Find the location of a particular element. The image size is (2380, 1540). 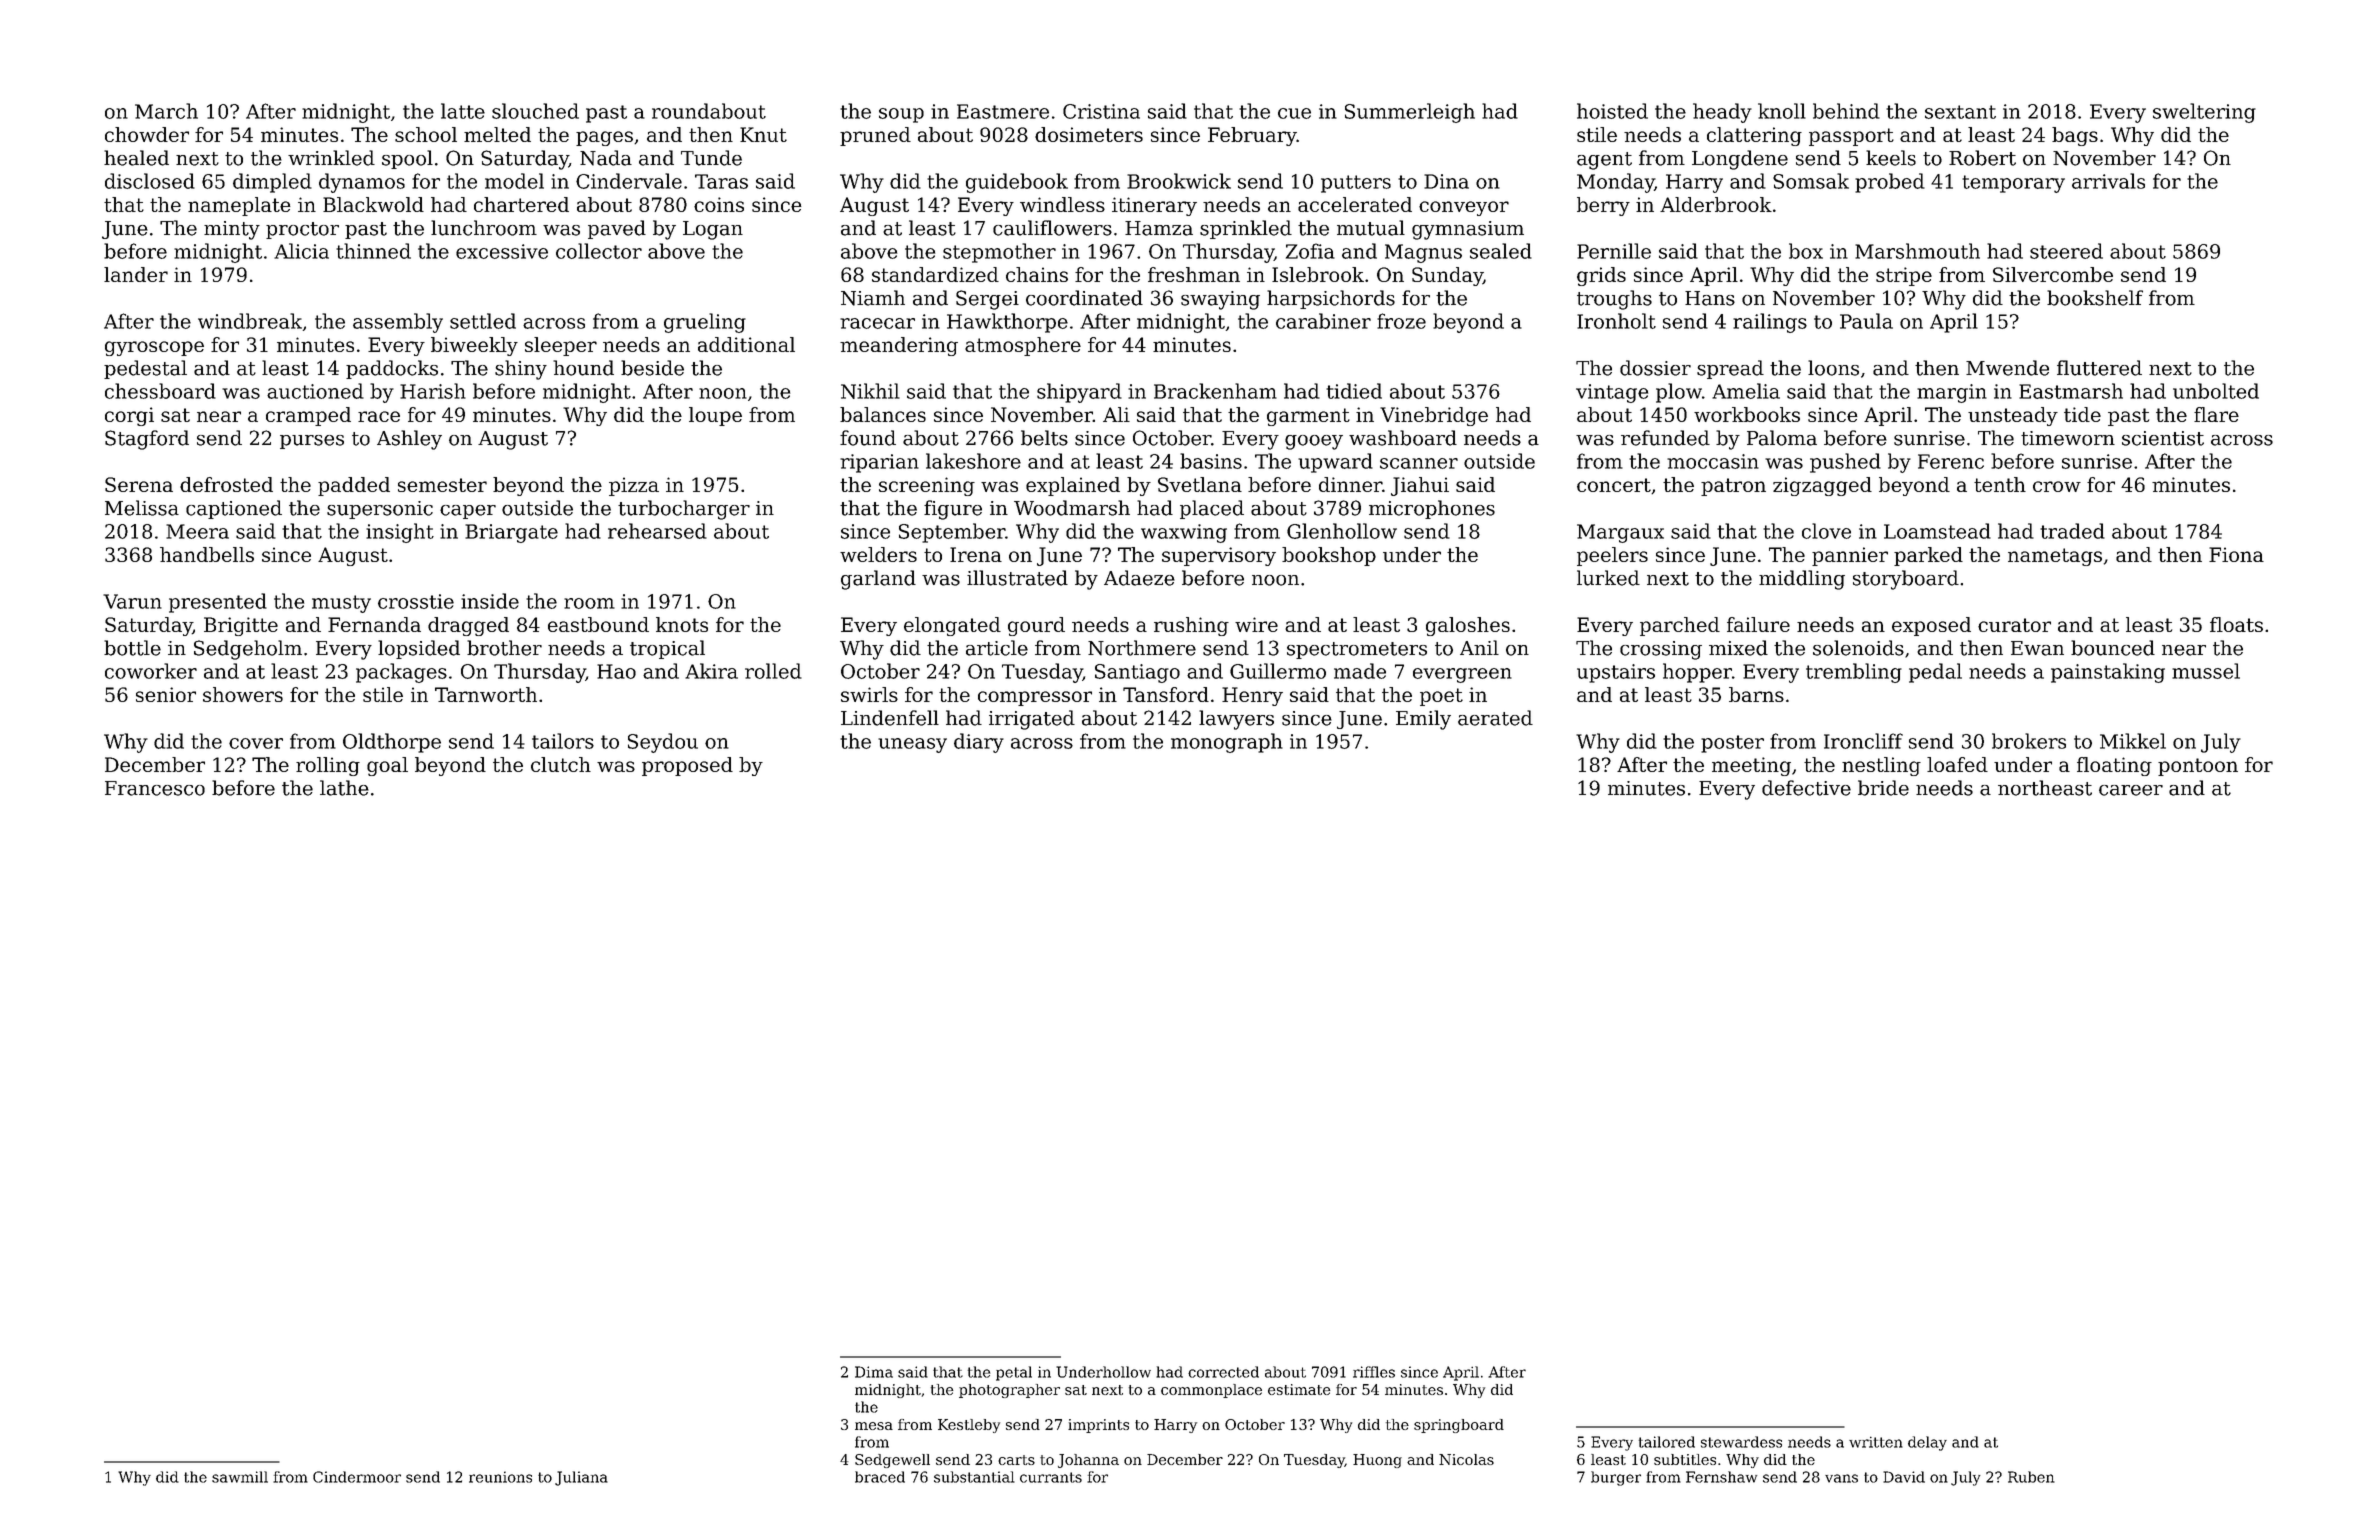

delay is located at coordinates (1927, 1443).
